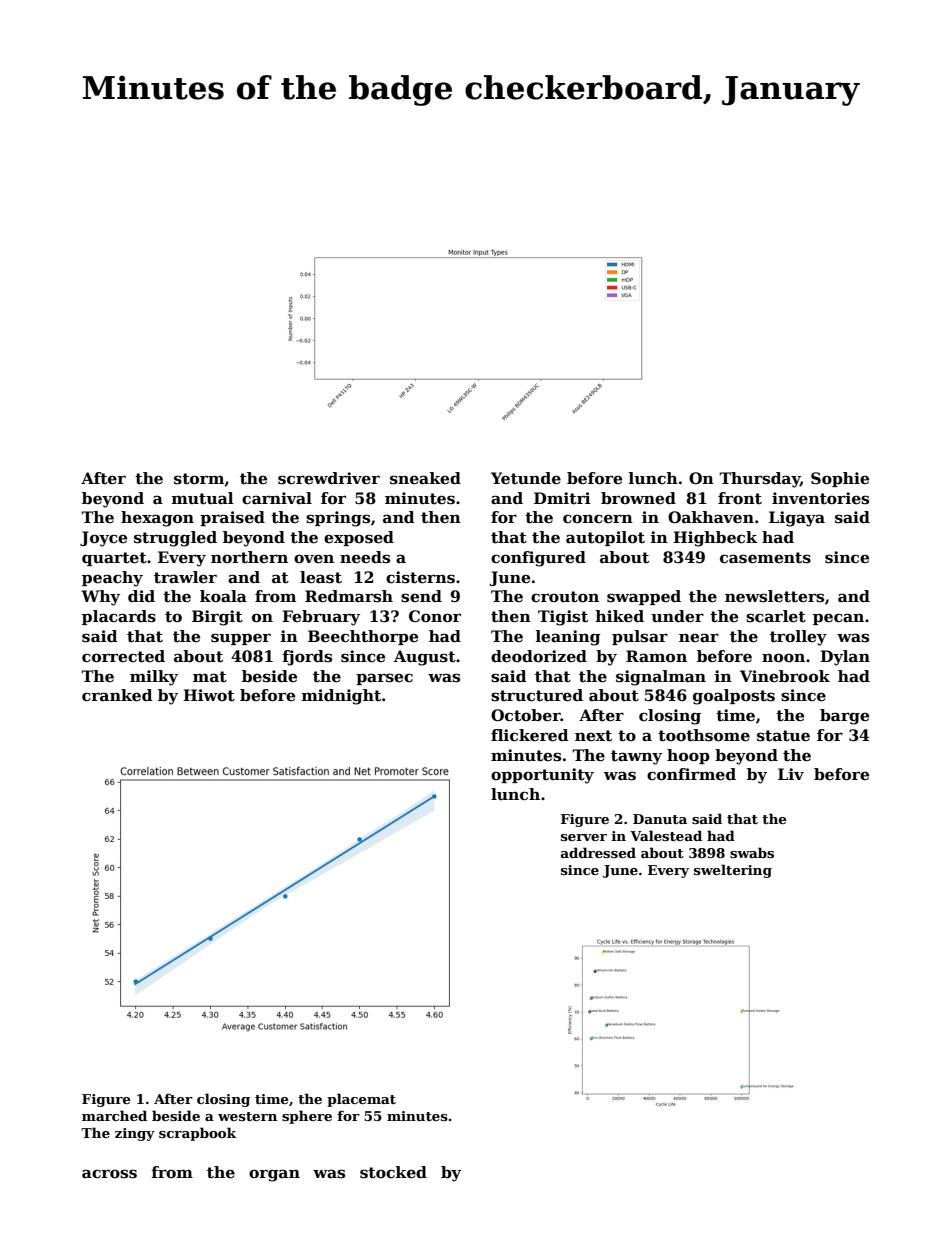  What do you see at coordinates (638, 498) in the document?
I see `browned` at bounding box center [638, 498].
